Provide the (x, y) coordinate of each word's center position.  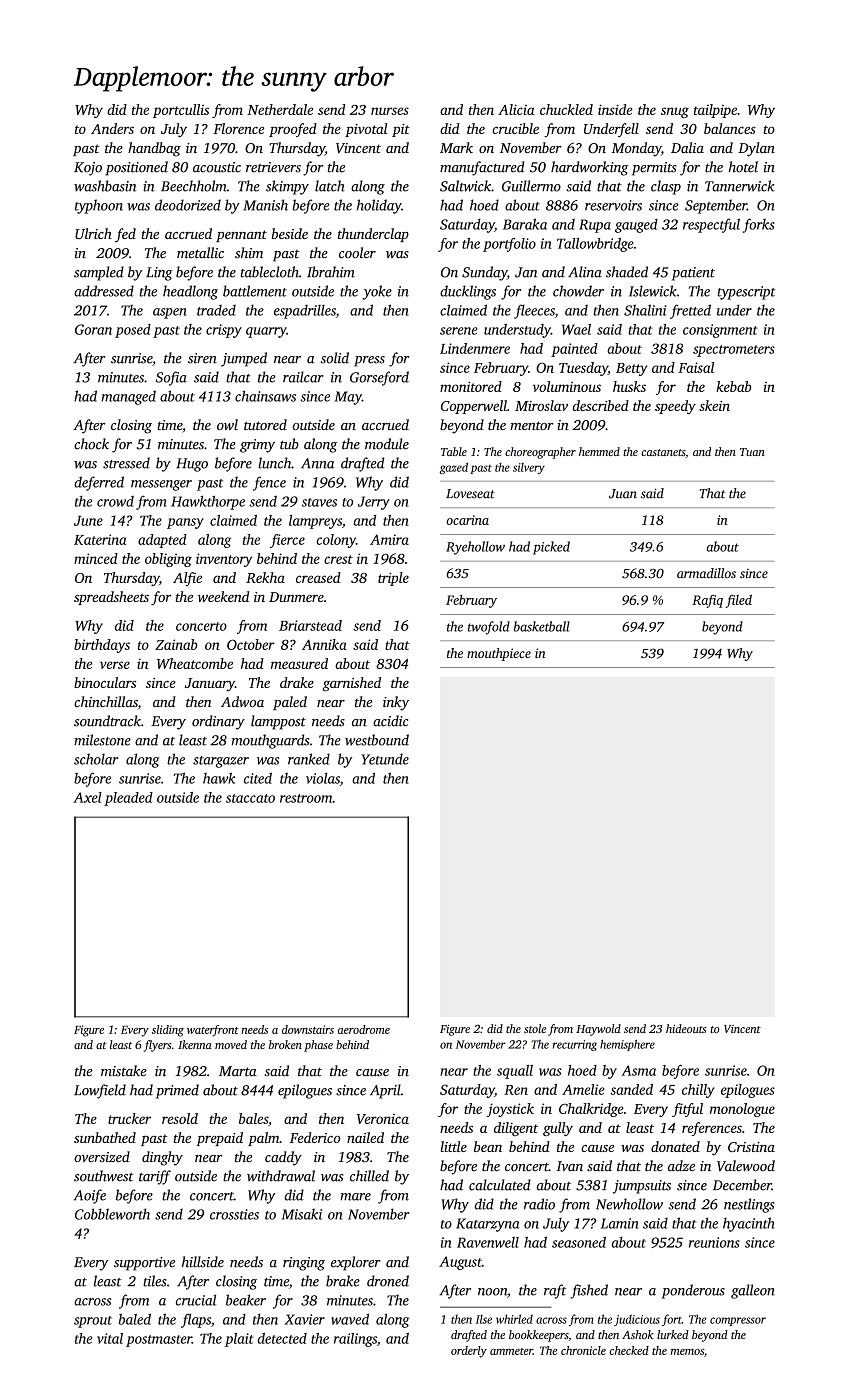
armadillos (706, 573)
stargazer (221, 762)
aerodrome (364, 1029)
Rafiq (707, 601)
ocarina (467, 520)
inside (615, 109)
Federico (315, 1137)
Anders (112, 128)
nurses (390, 111)
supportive (144, 1264)
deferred (99, 483)
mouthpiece (499, 654)
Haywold (598, 1030)
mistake (124, 1071)
